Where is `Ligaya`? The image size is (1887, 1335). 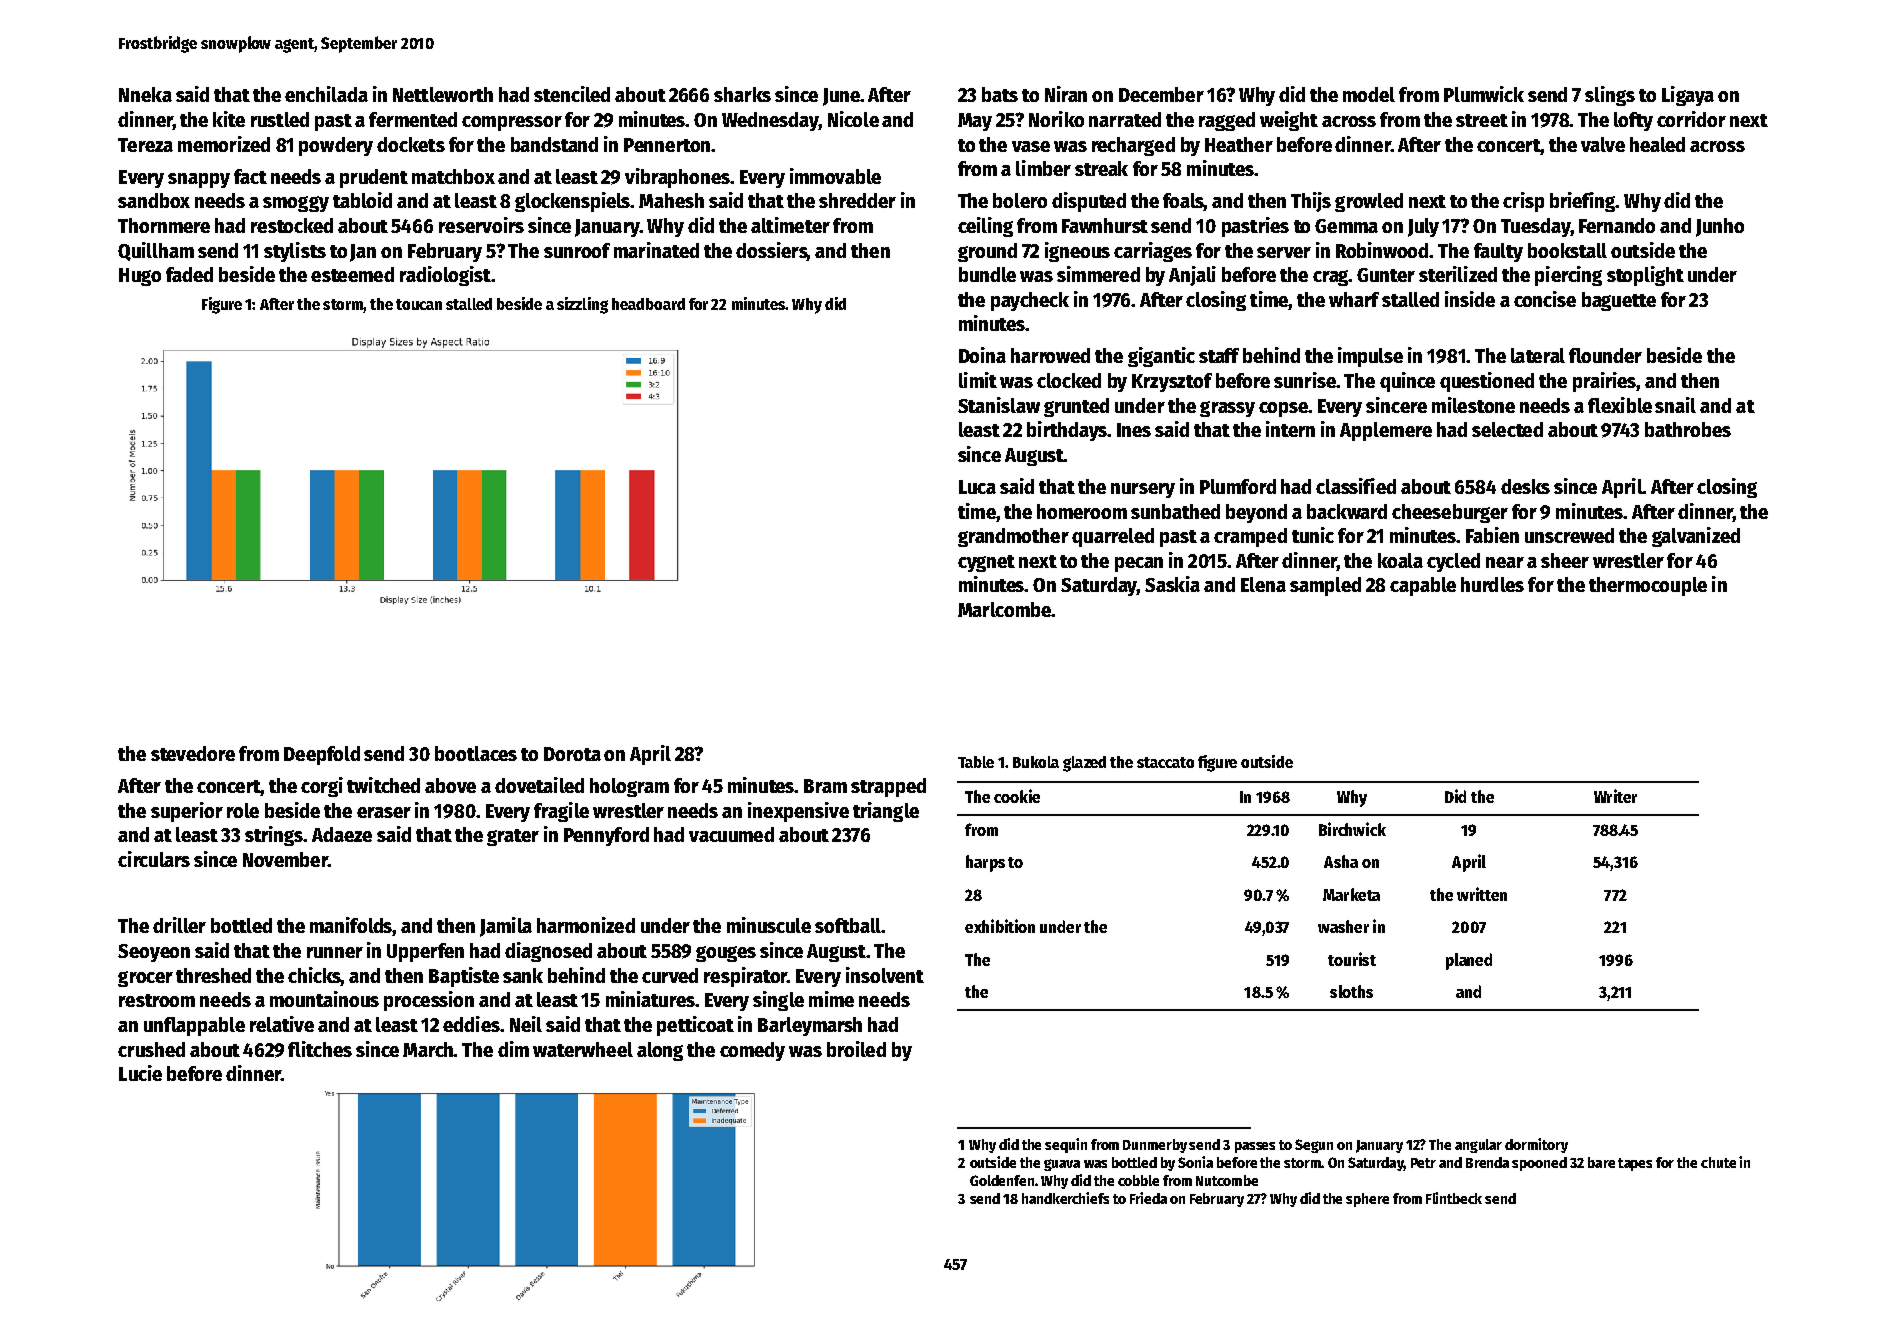 Ligaya is located at coordinates (1688, 96).
